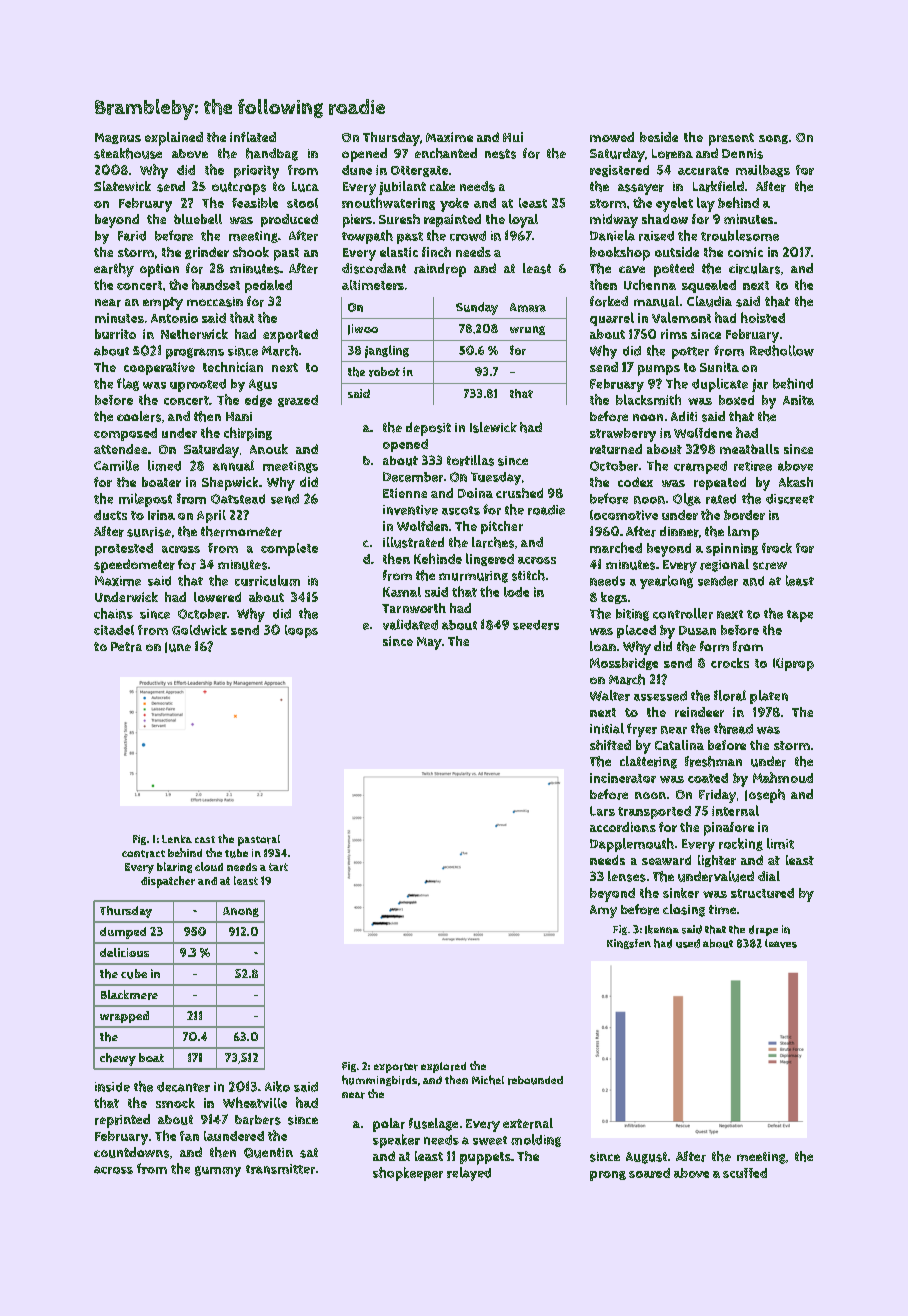 The height and width of the screenshot is (1316, 908). I want to click on Kehinde, so click(438, 558).
